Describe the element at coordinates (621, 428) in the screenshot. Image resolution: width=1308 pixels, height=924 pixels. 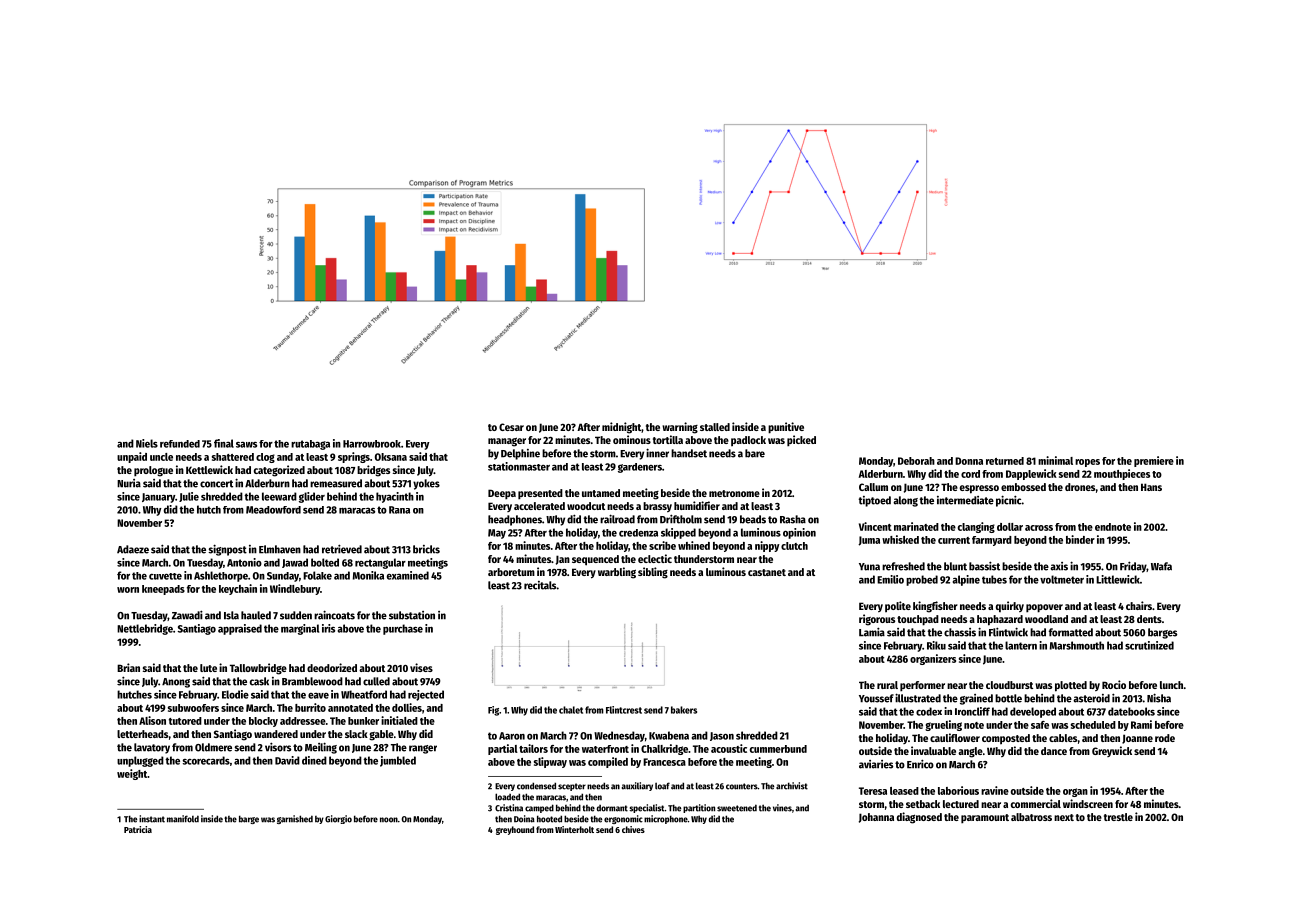
I see `midnight` at that location.
